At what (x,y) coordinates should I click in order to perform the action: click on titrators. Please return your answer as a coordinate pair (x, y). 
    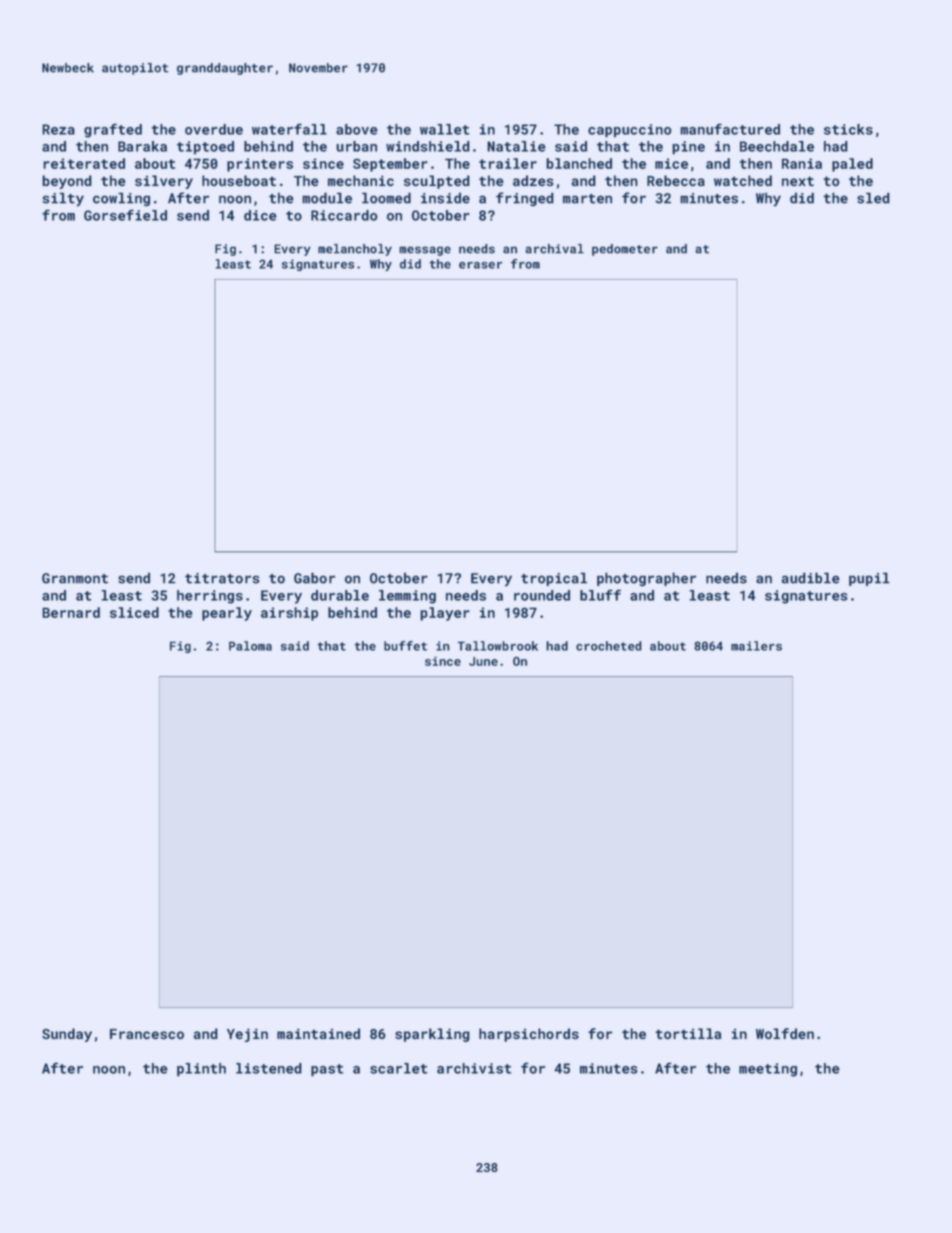
    Looking at the image, I should click on (222, 578).
